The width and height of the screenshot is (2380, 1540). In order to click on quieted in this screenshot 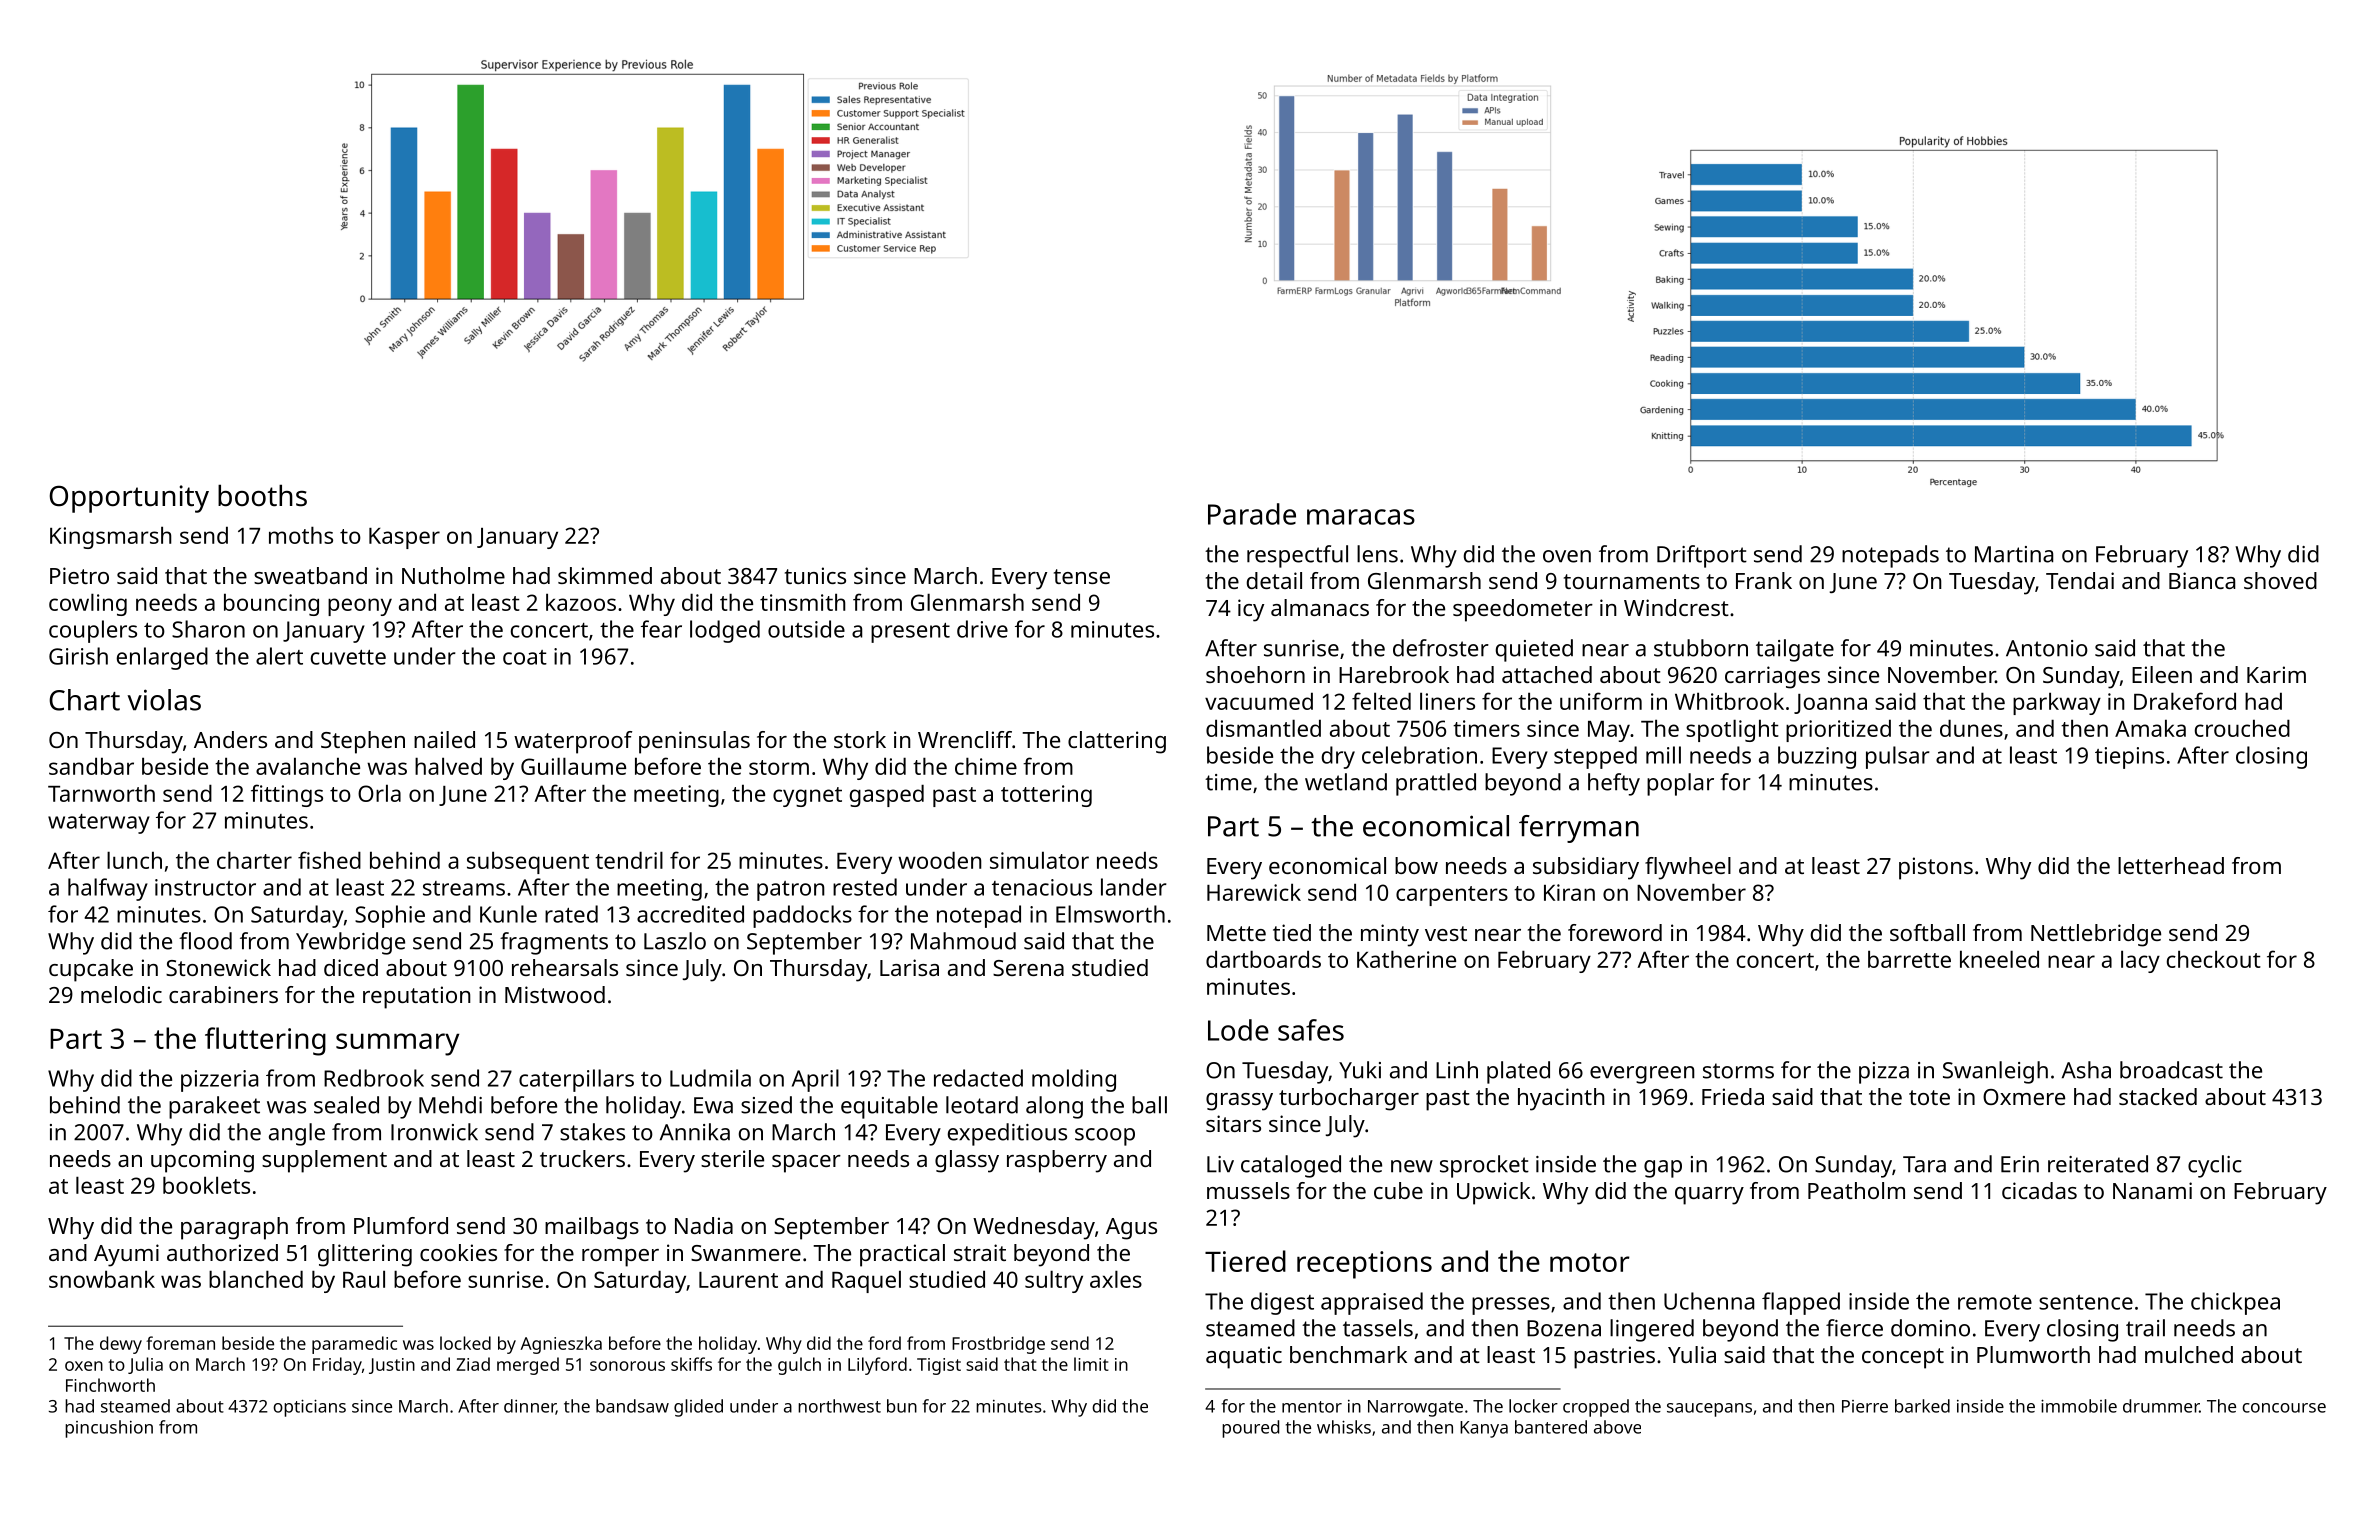, I will do `click(1534, 650)`.
